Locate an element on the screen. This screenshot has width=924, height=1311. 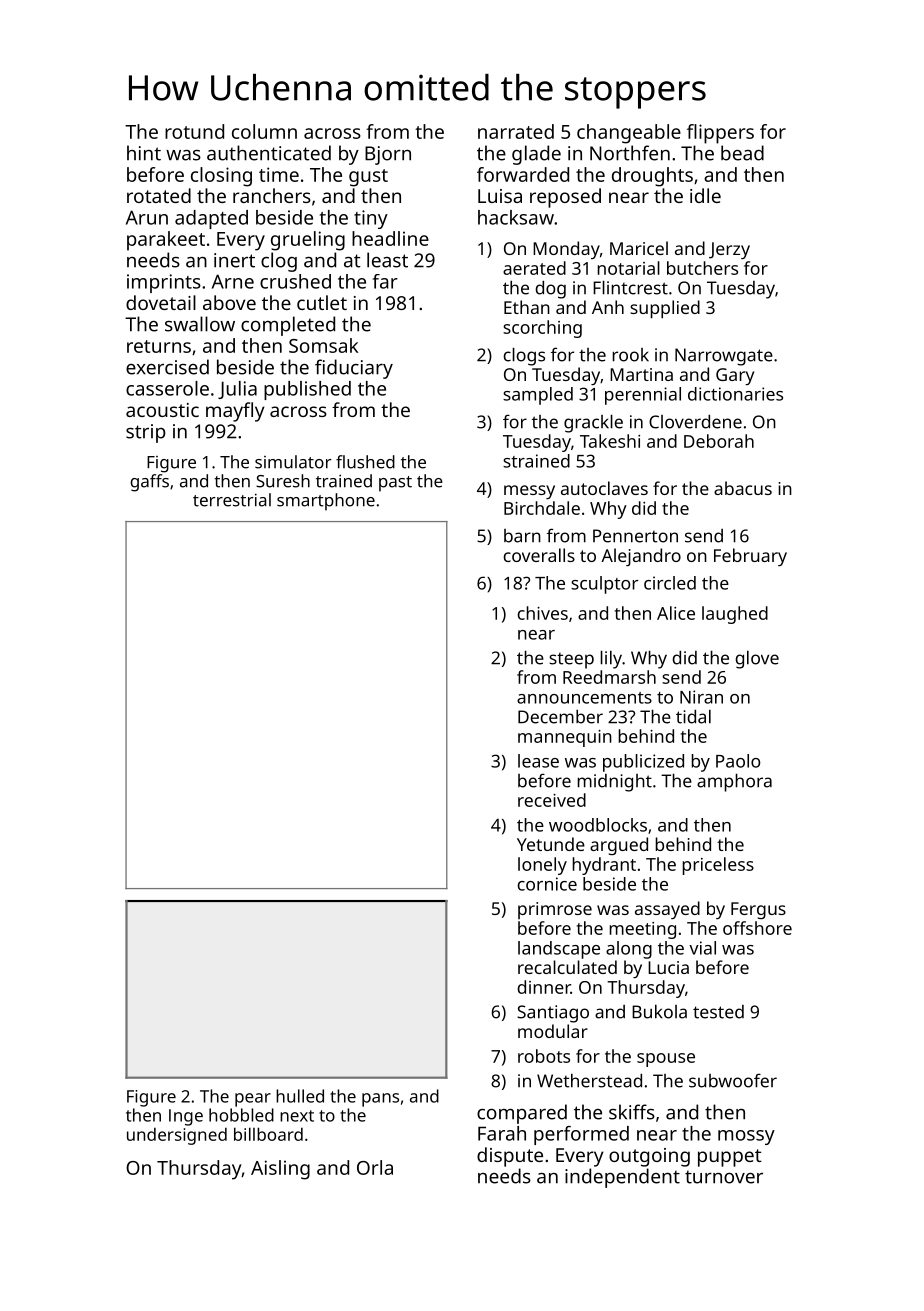
primrose is located at coordinates (555, 910).
